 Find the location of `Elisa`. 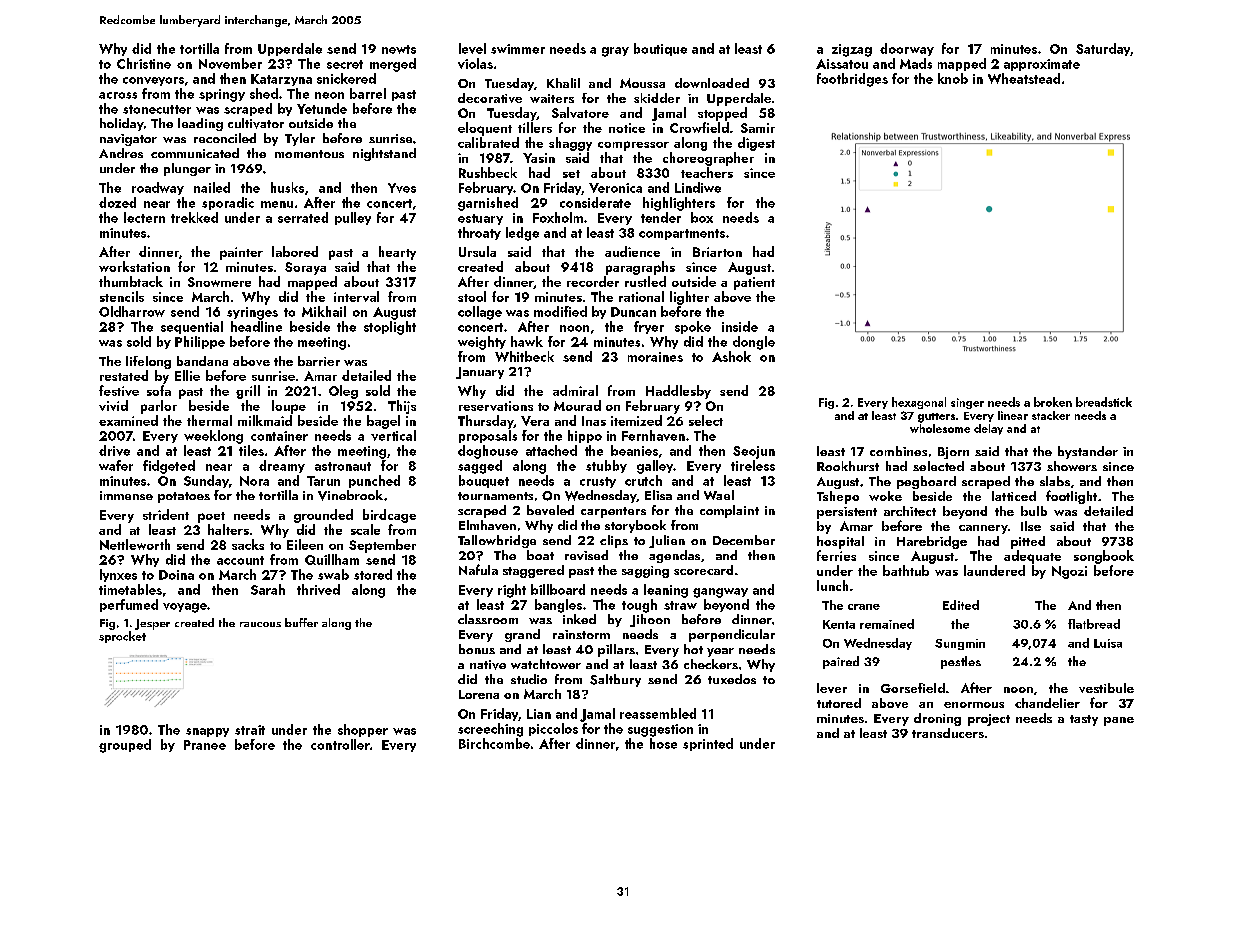

Elisa is located at coordinates (658, 495).
